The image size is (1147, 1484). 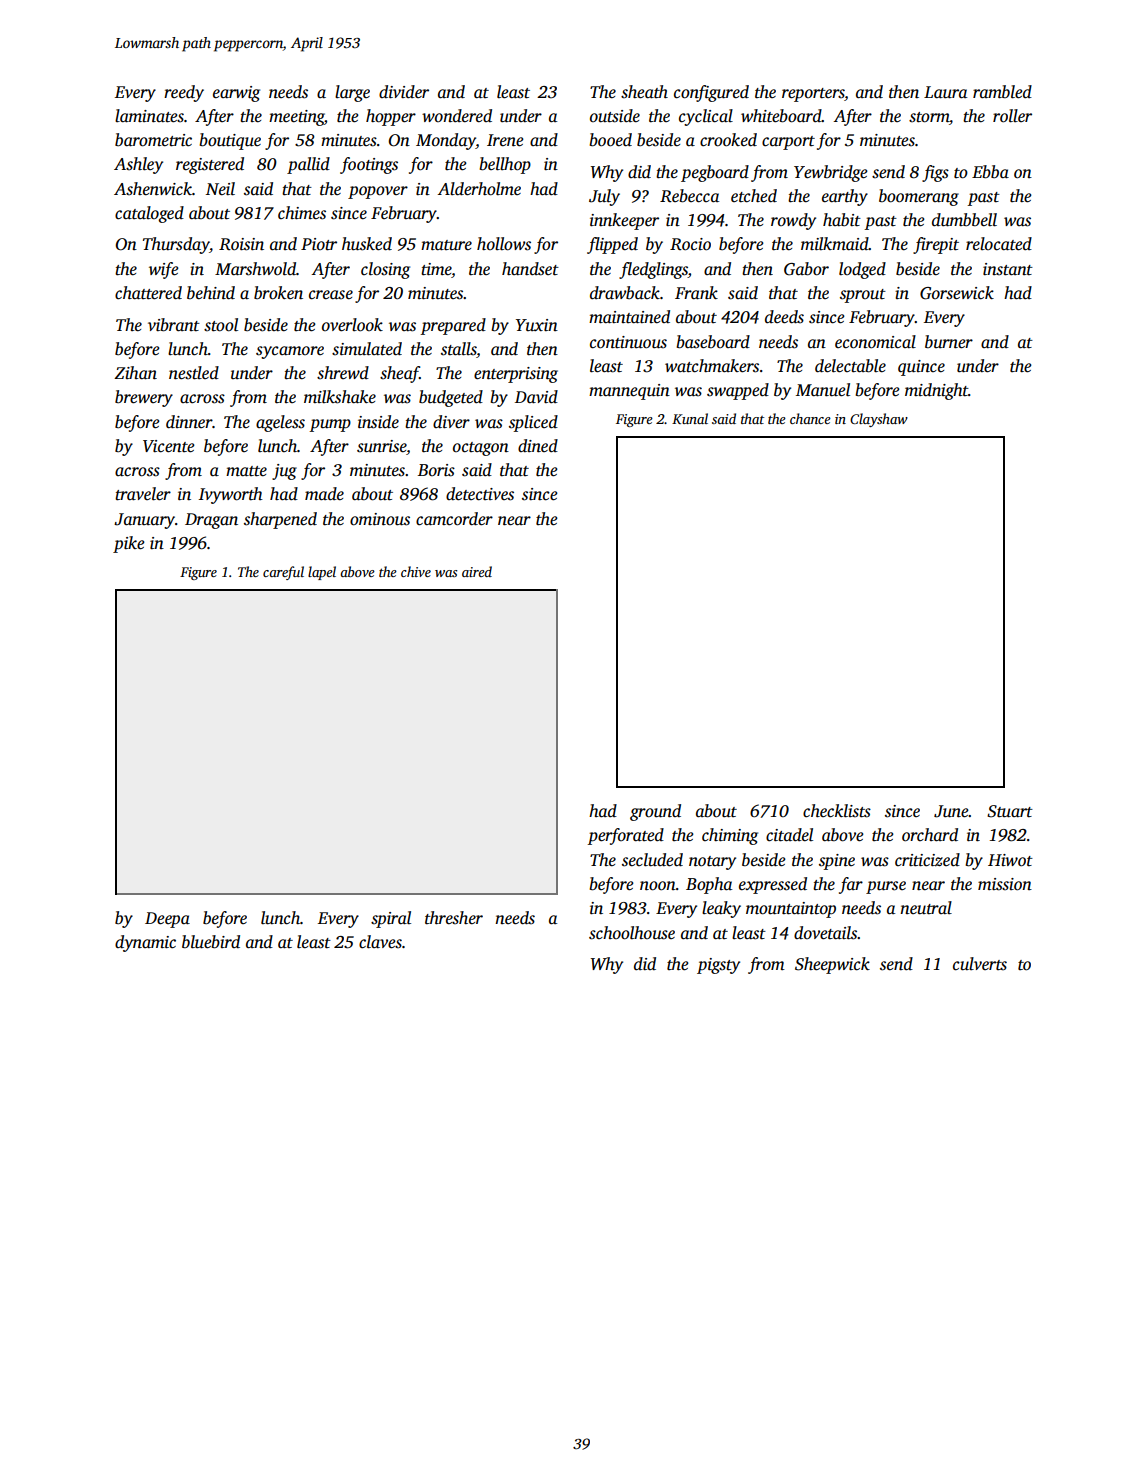 I want to click on pump, so click(x=330, y=425).
